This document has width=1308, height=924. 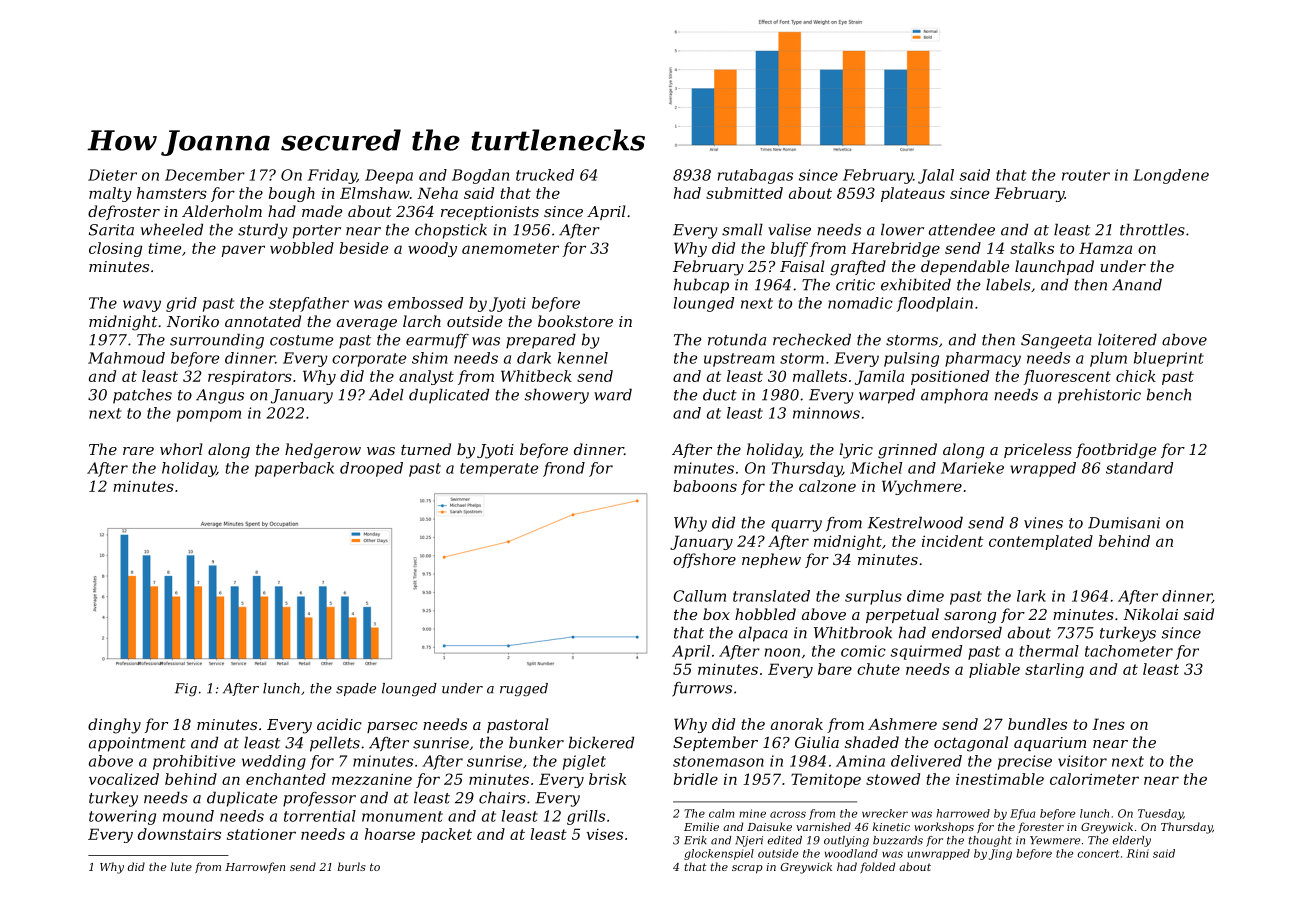 I want to click on nephew, so click(x=771, y=560).
